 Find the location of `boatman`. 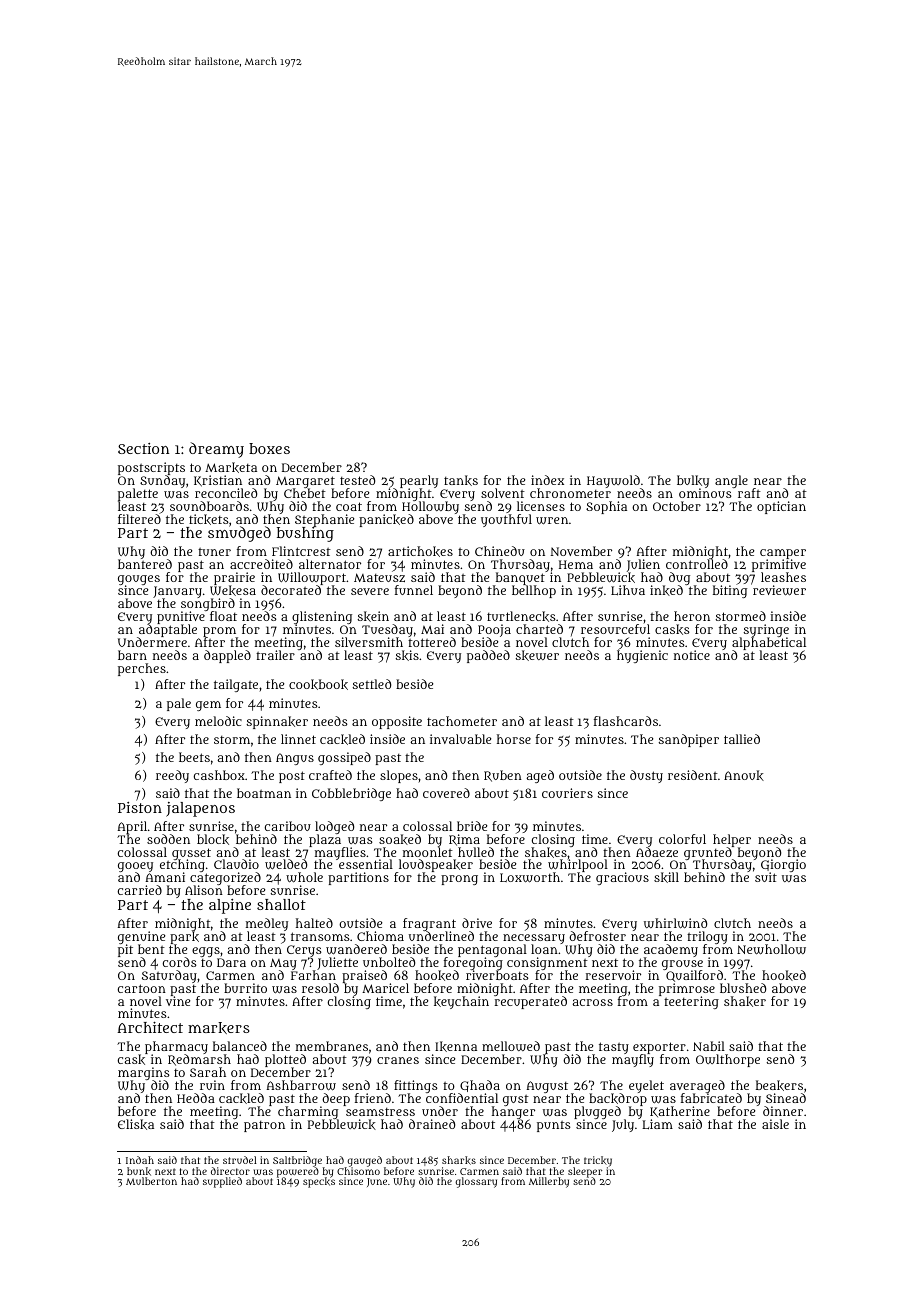

boatman is located at coordinates (264, 793).
